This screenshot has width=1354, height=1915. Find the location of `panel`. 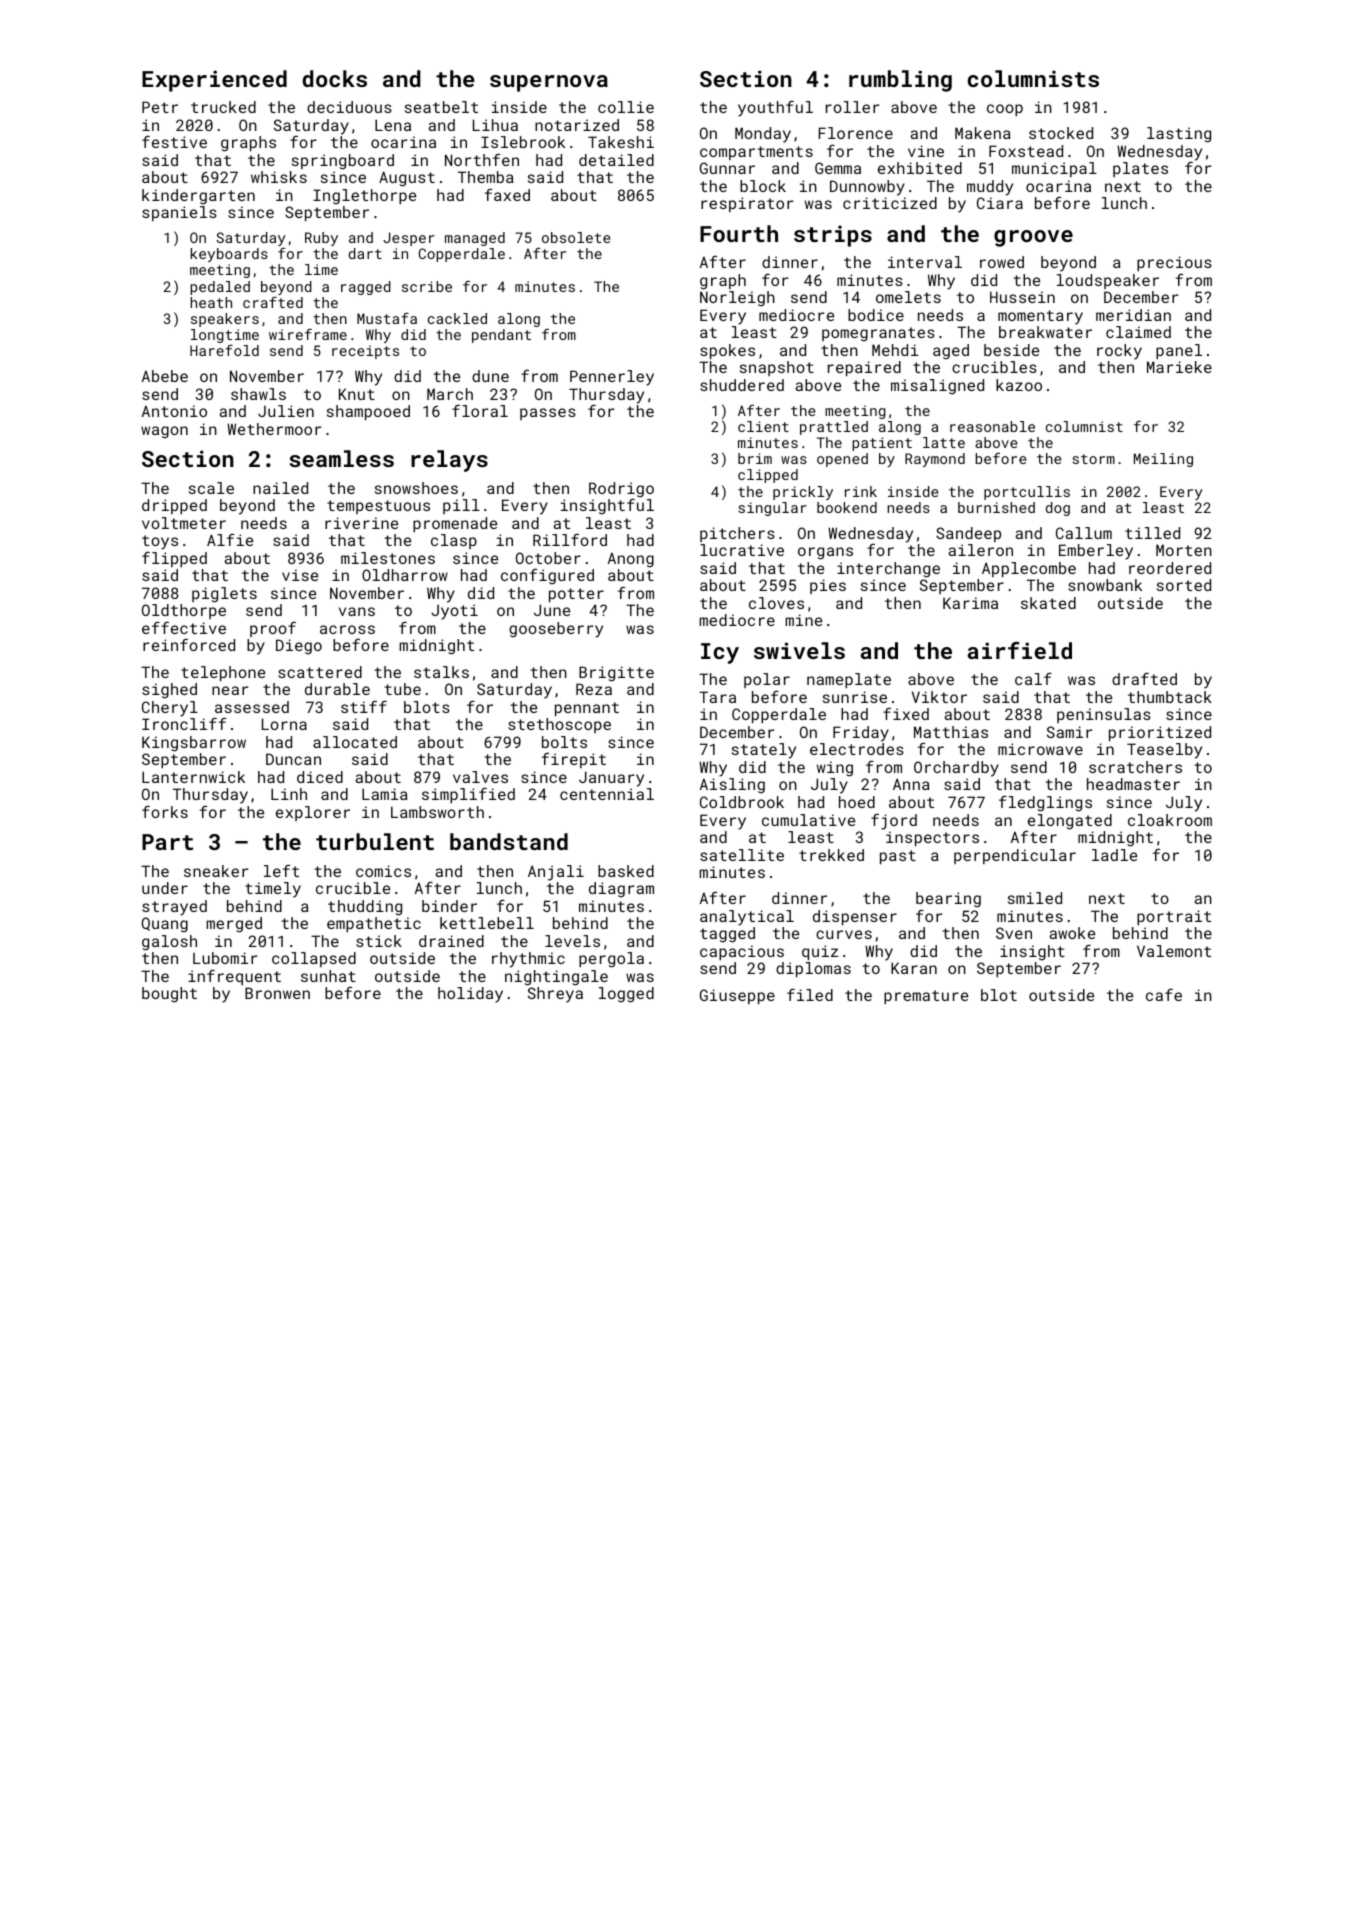

panel is located at coordinates (1179, 351).
